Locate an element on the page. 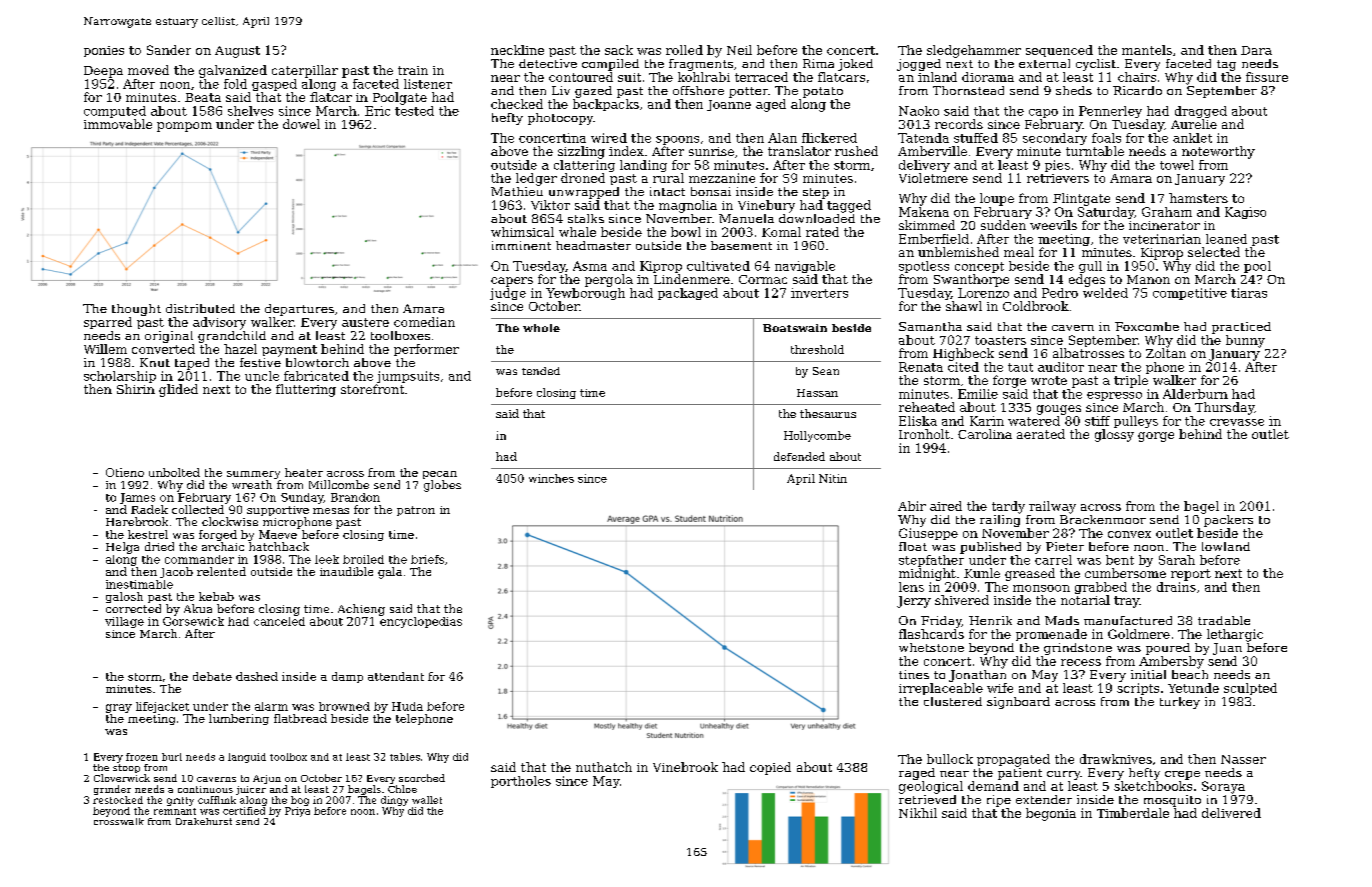 The image size is (1372, 887). Emilie is located at coordinates (978, 394).
